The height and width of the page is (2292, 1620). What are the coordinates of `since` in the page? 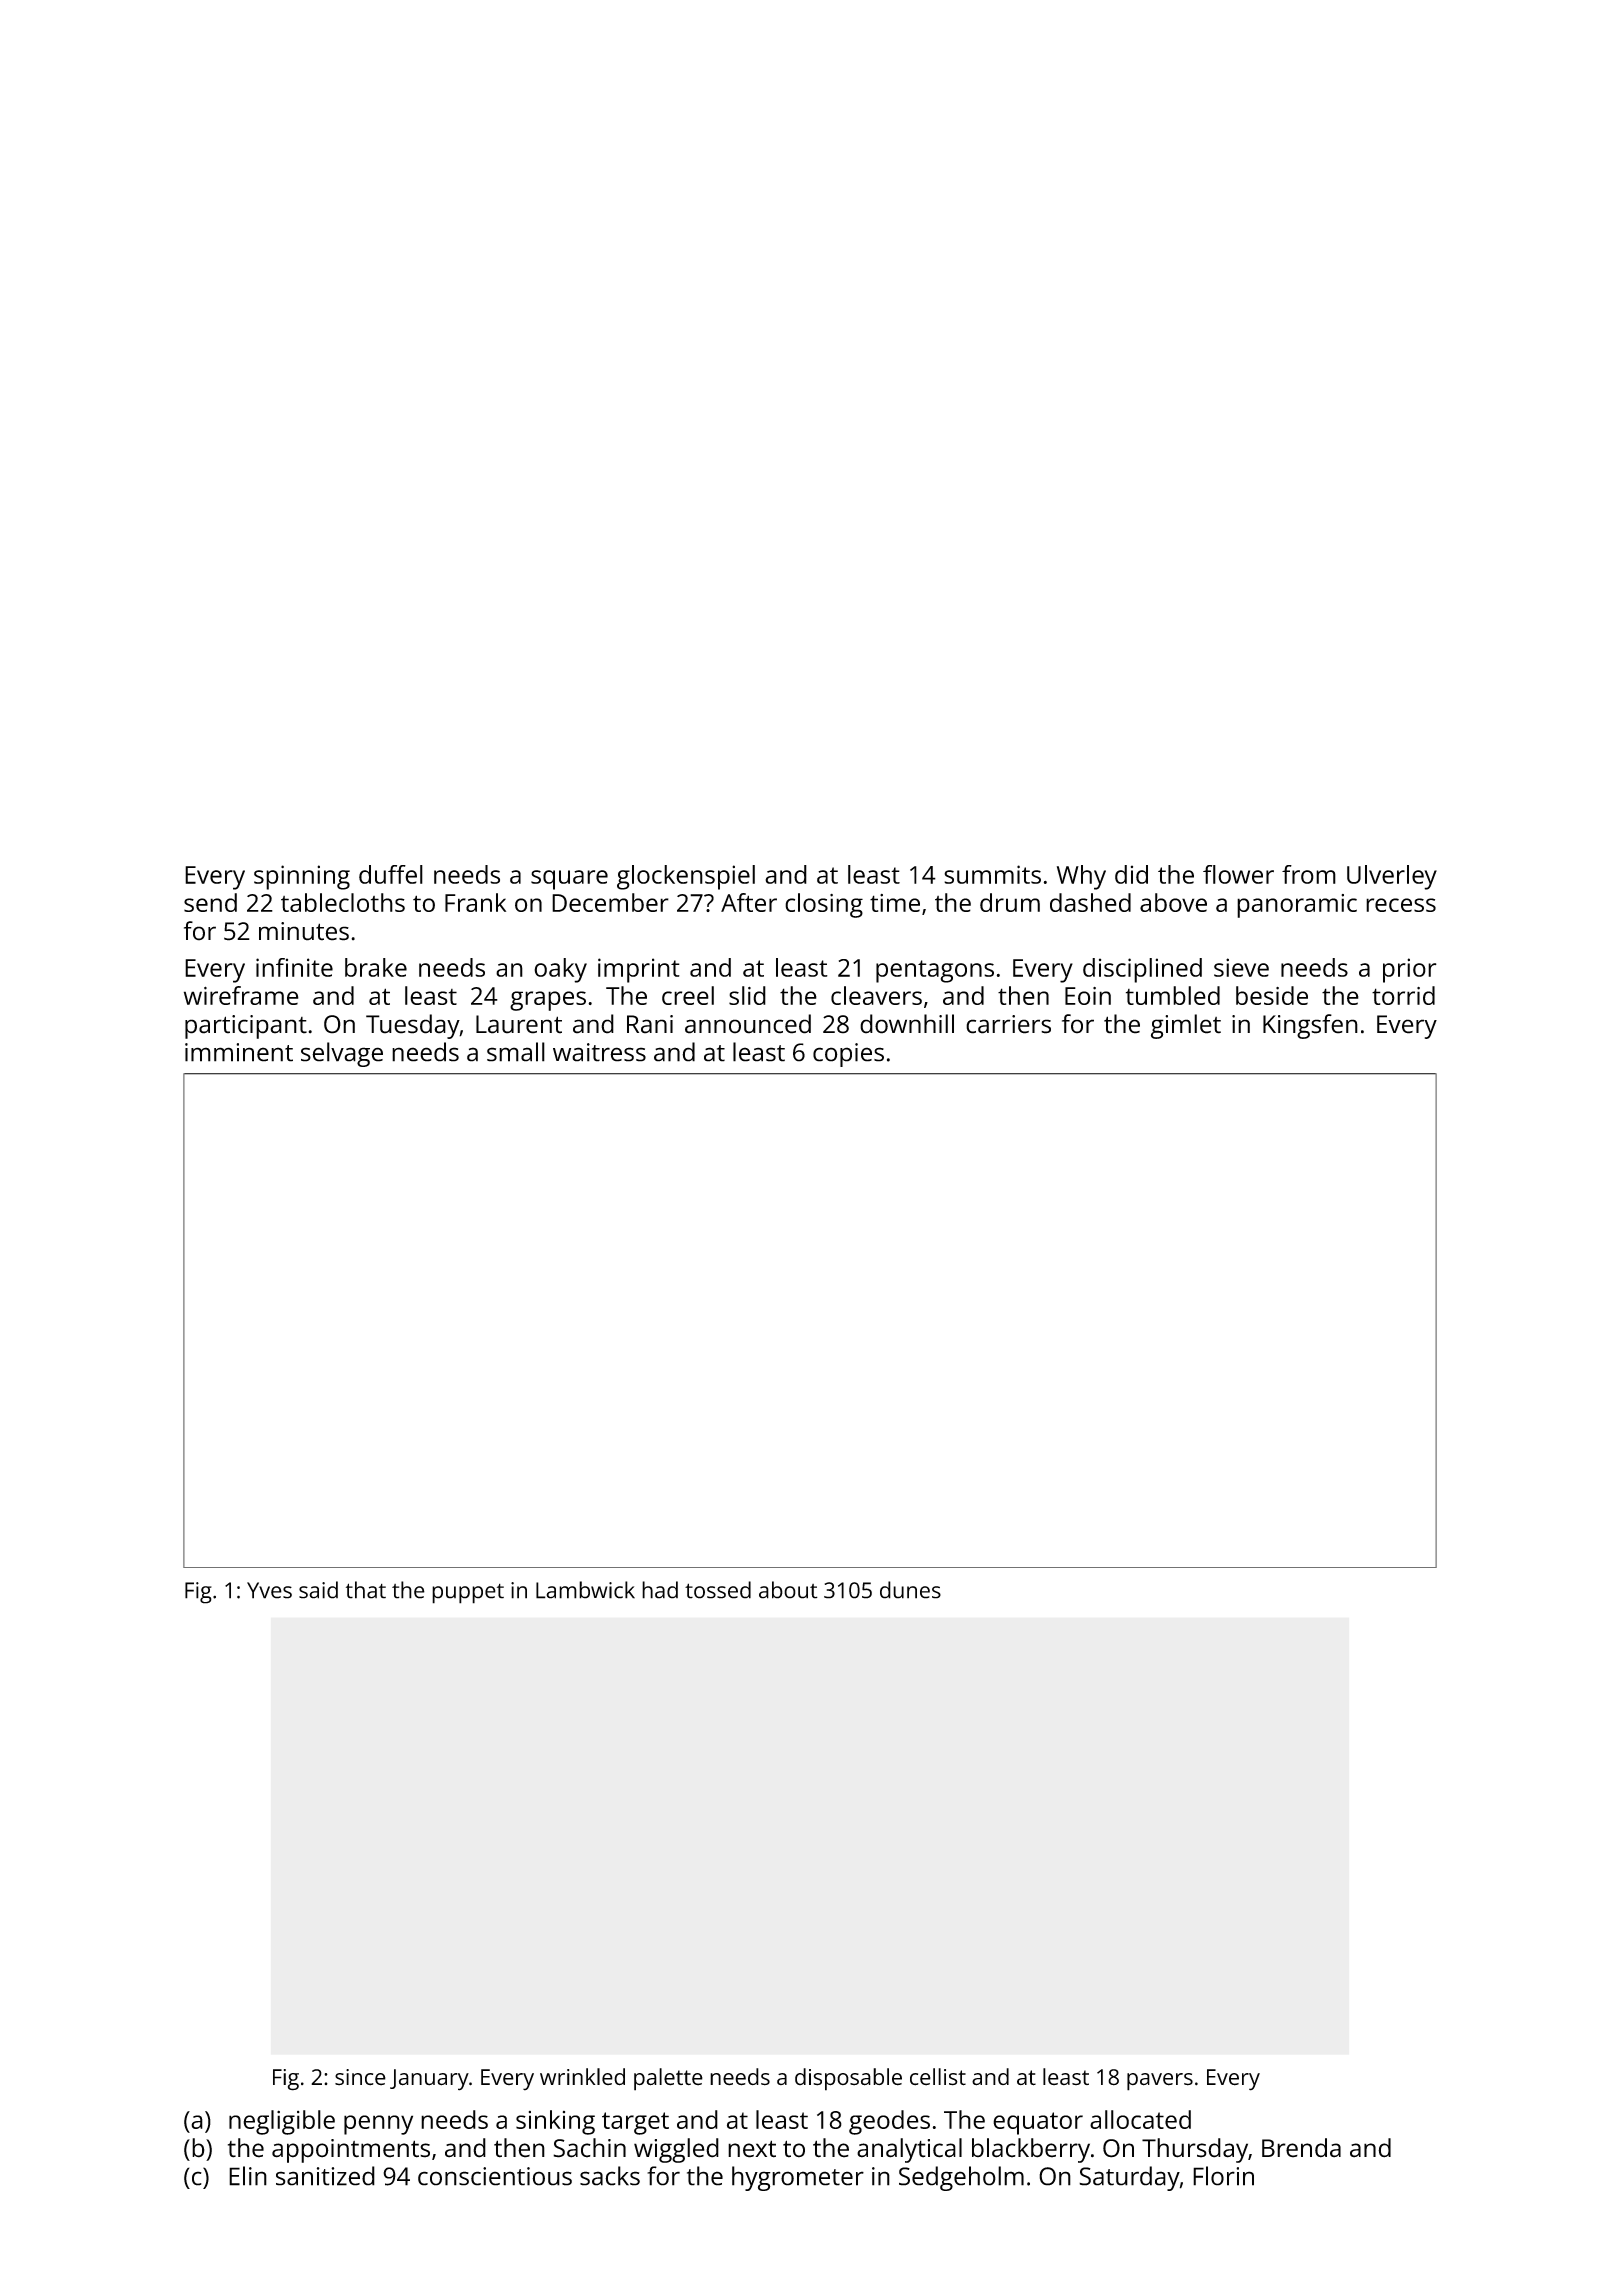 It's located at (360, 2077).
